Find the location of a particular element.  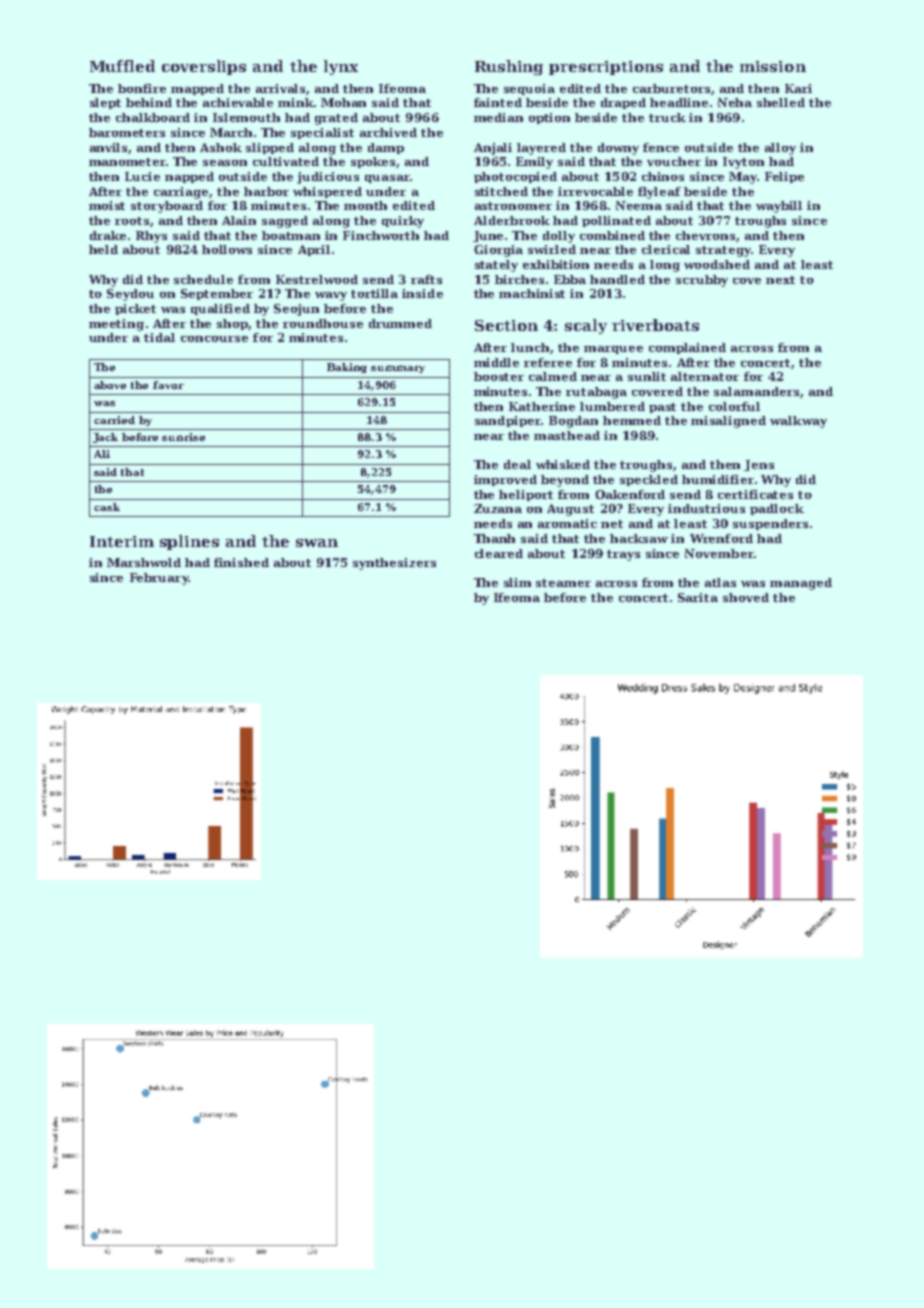

Muffled is located at coordinates (122, 66).
